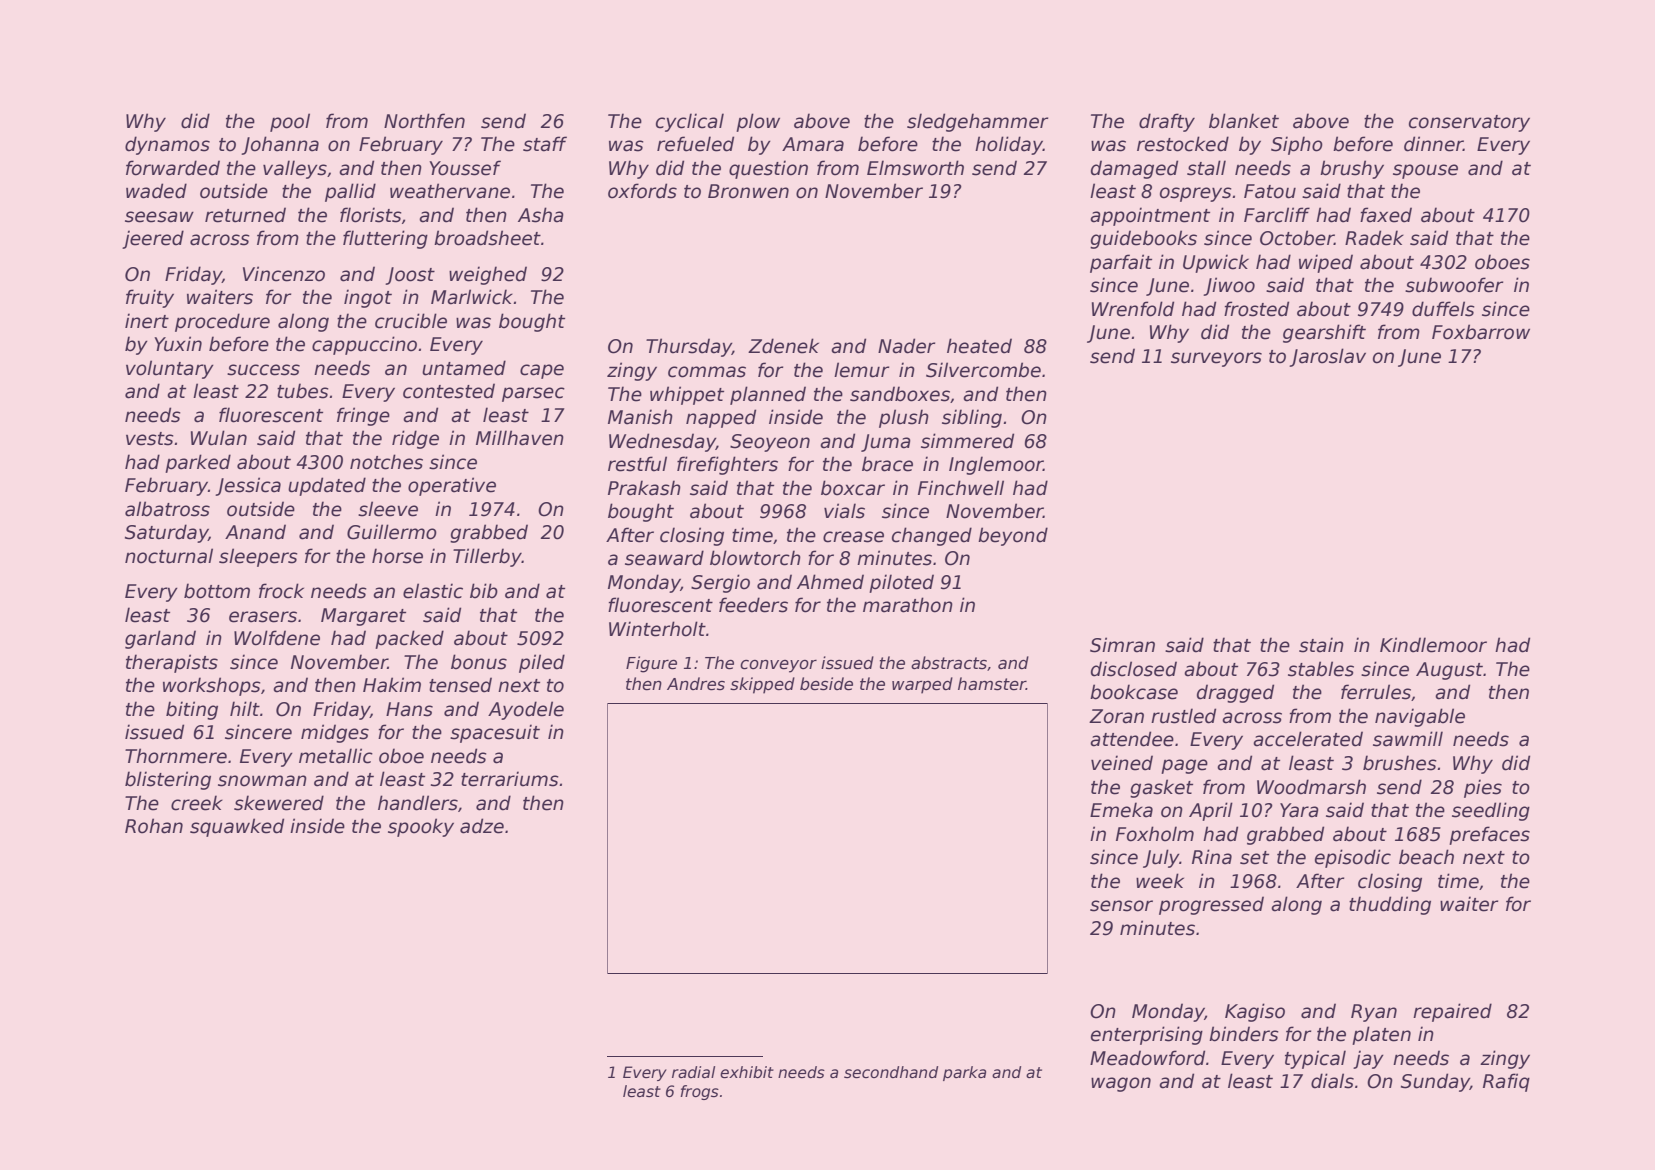  Describe the element at coordinates (350, 192) in the image. I see `pallid` at that location.
